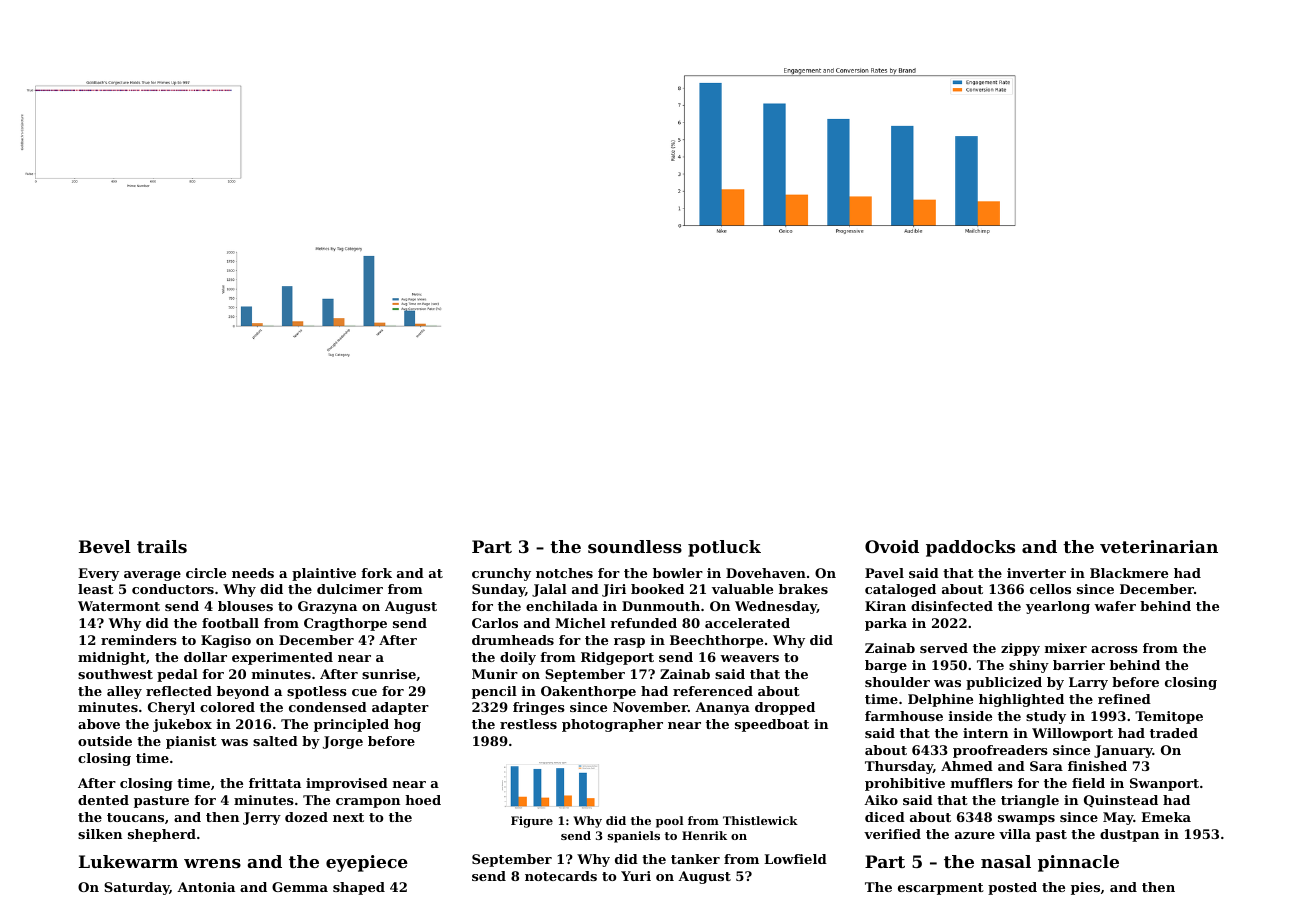 Image resolution: width=1308 pixels, height=924 pixels. What do you see at coordinates (139, 640) in the document?
I see `reminders` at bounding box center [139, 640].
